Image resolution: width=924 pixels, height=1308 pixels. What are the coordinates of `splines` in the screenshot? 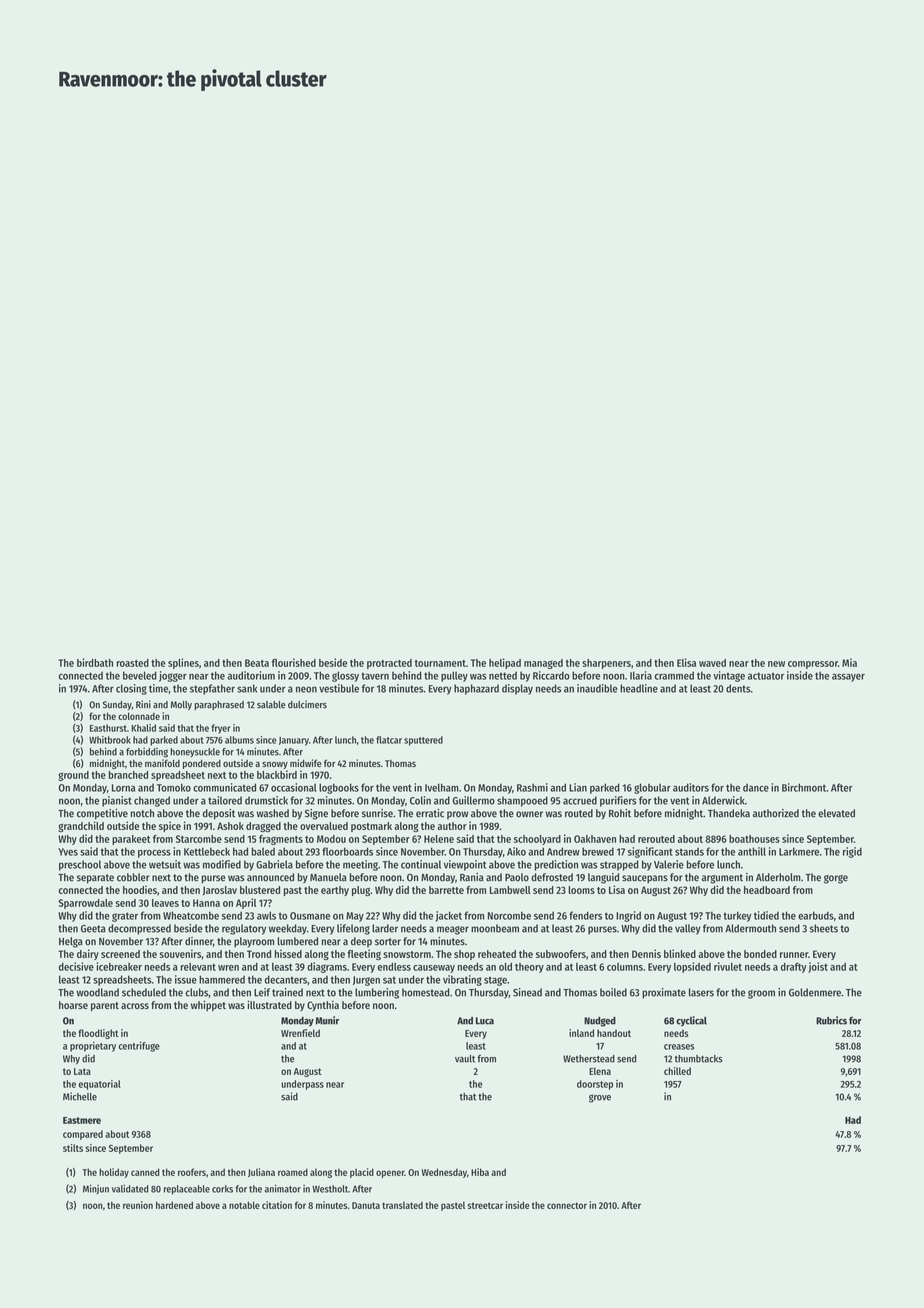 It's located at (183, 663).
